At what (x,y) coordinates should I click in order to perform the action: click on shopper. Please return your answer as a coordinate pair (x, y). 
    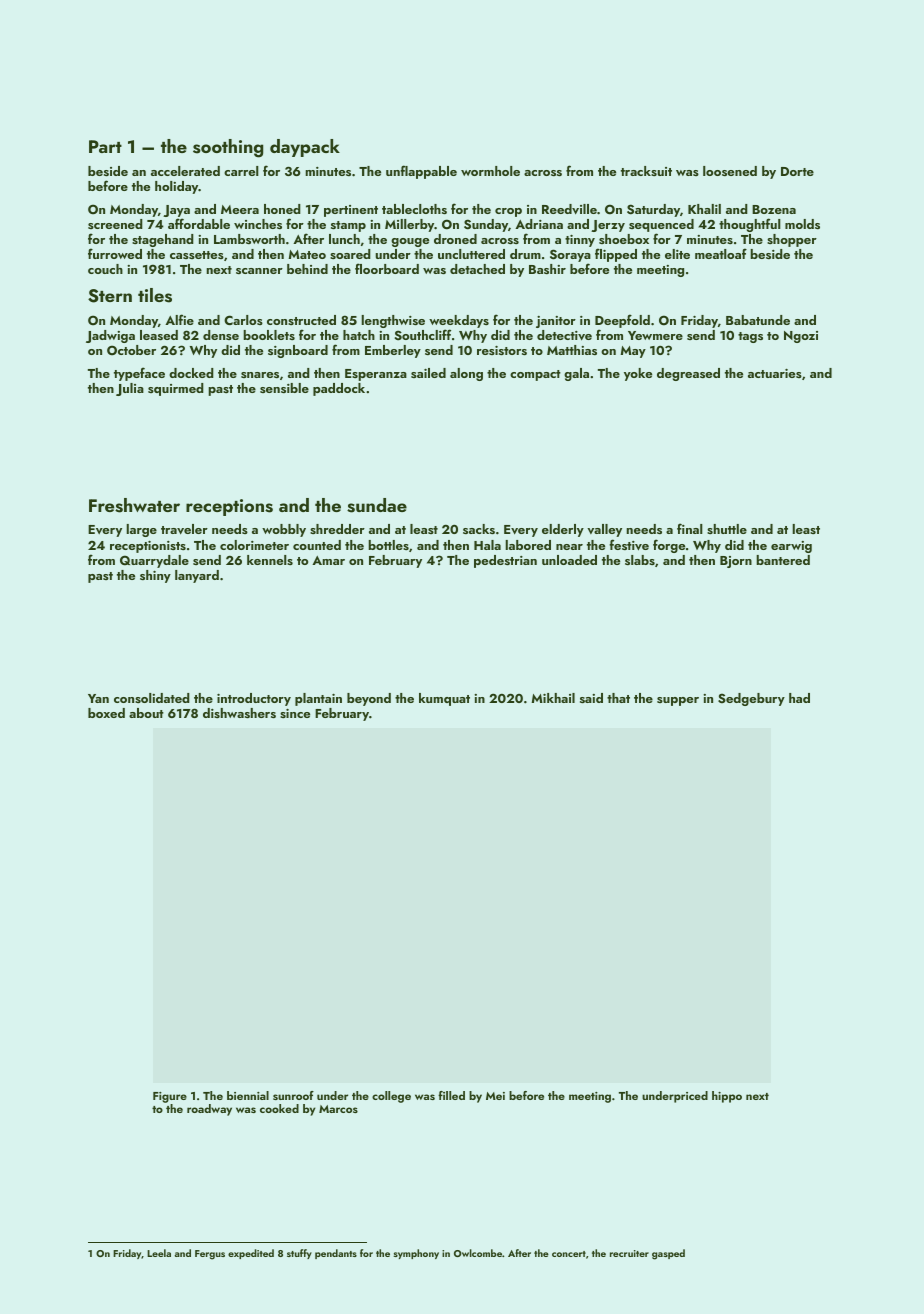
    Looking at the image, I should click on (792, 240).
